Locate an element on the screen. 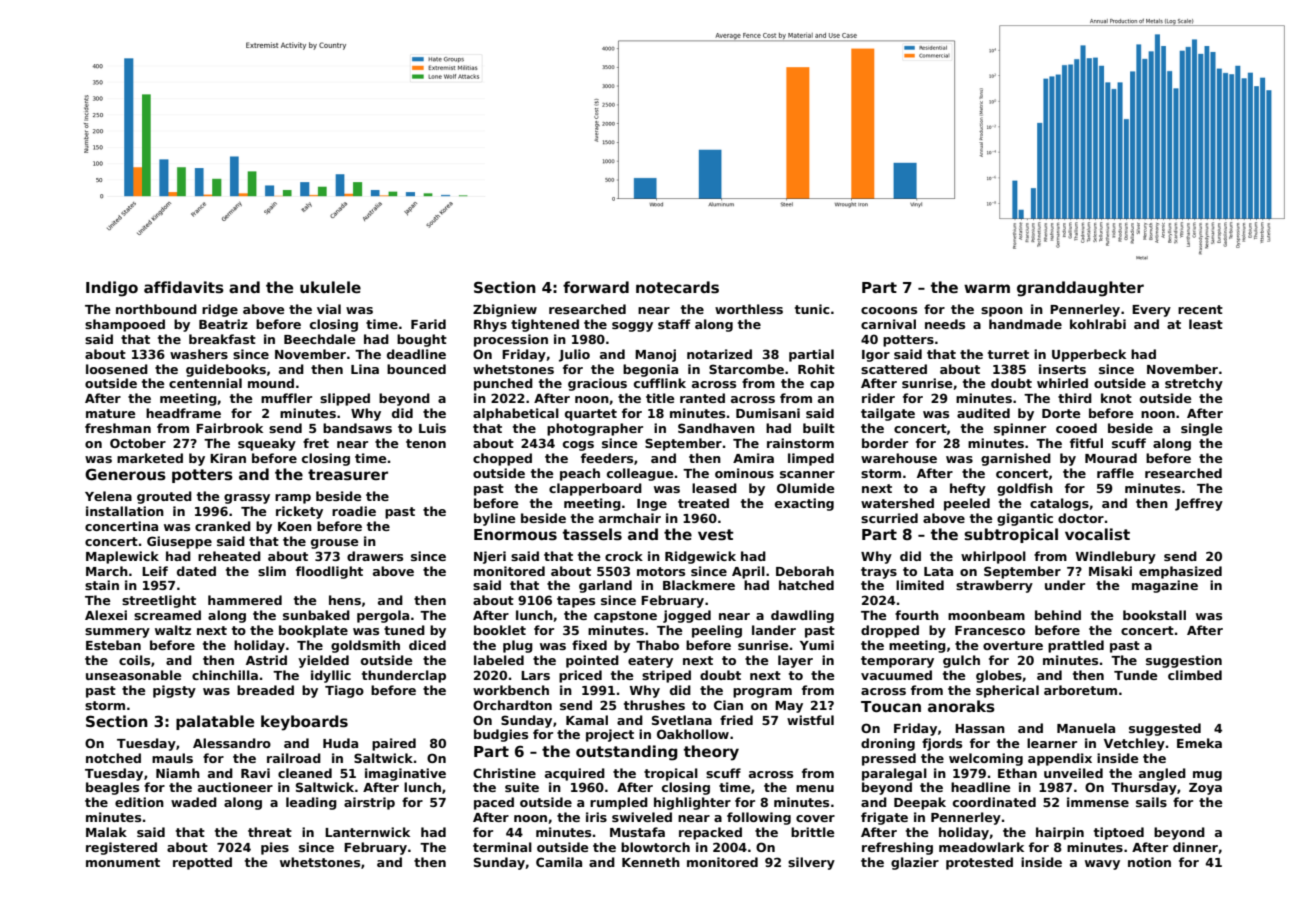  granddaughter is located at coordinates (1080, 289).
